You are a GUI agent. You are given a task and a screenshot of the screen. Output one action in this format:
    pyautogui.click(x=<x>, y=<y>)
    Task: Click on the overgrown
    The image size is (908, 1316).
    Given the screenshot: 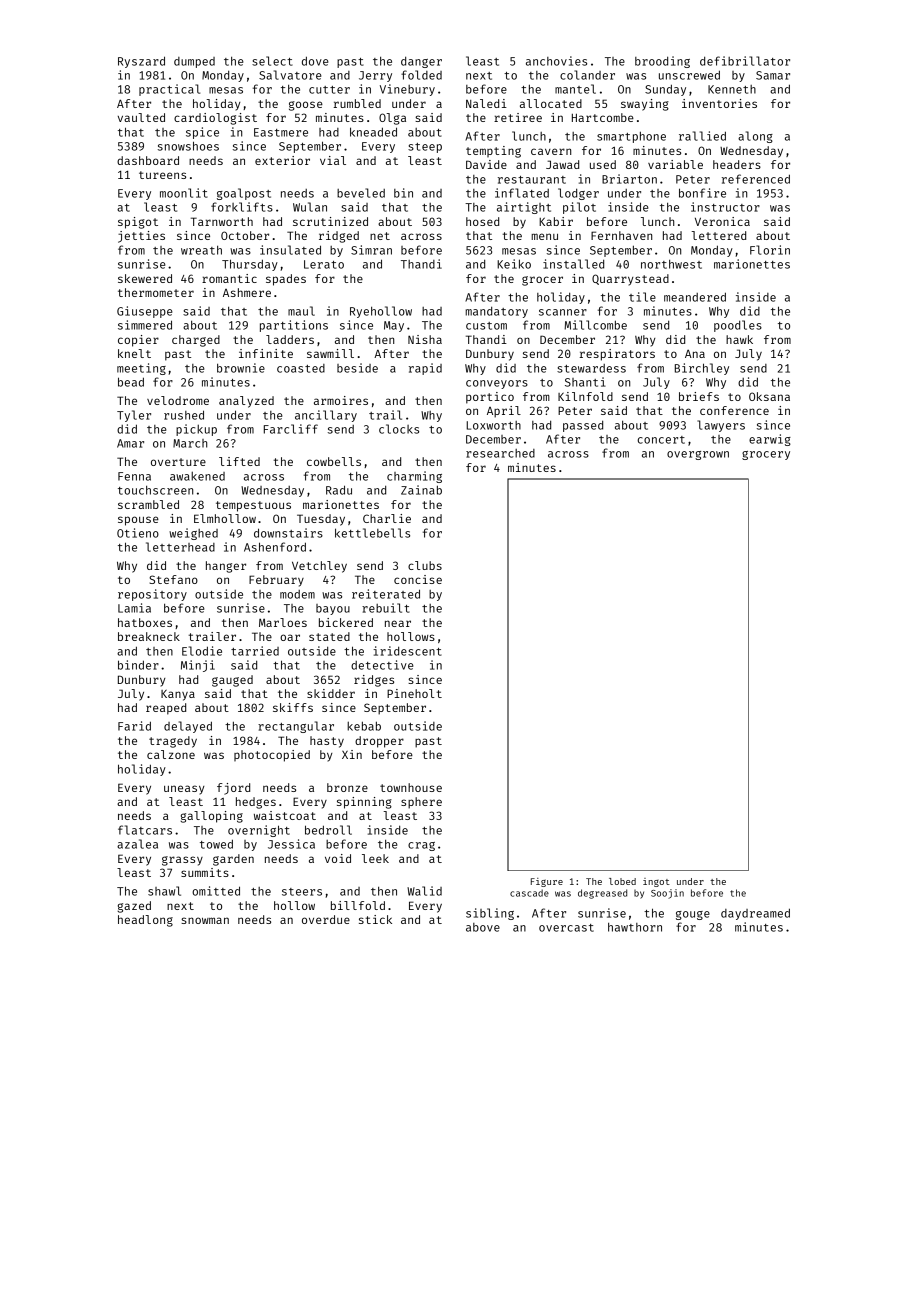 What is the action you would take?
    pyautogui.click(x=698, y=455)
